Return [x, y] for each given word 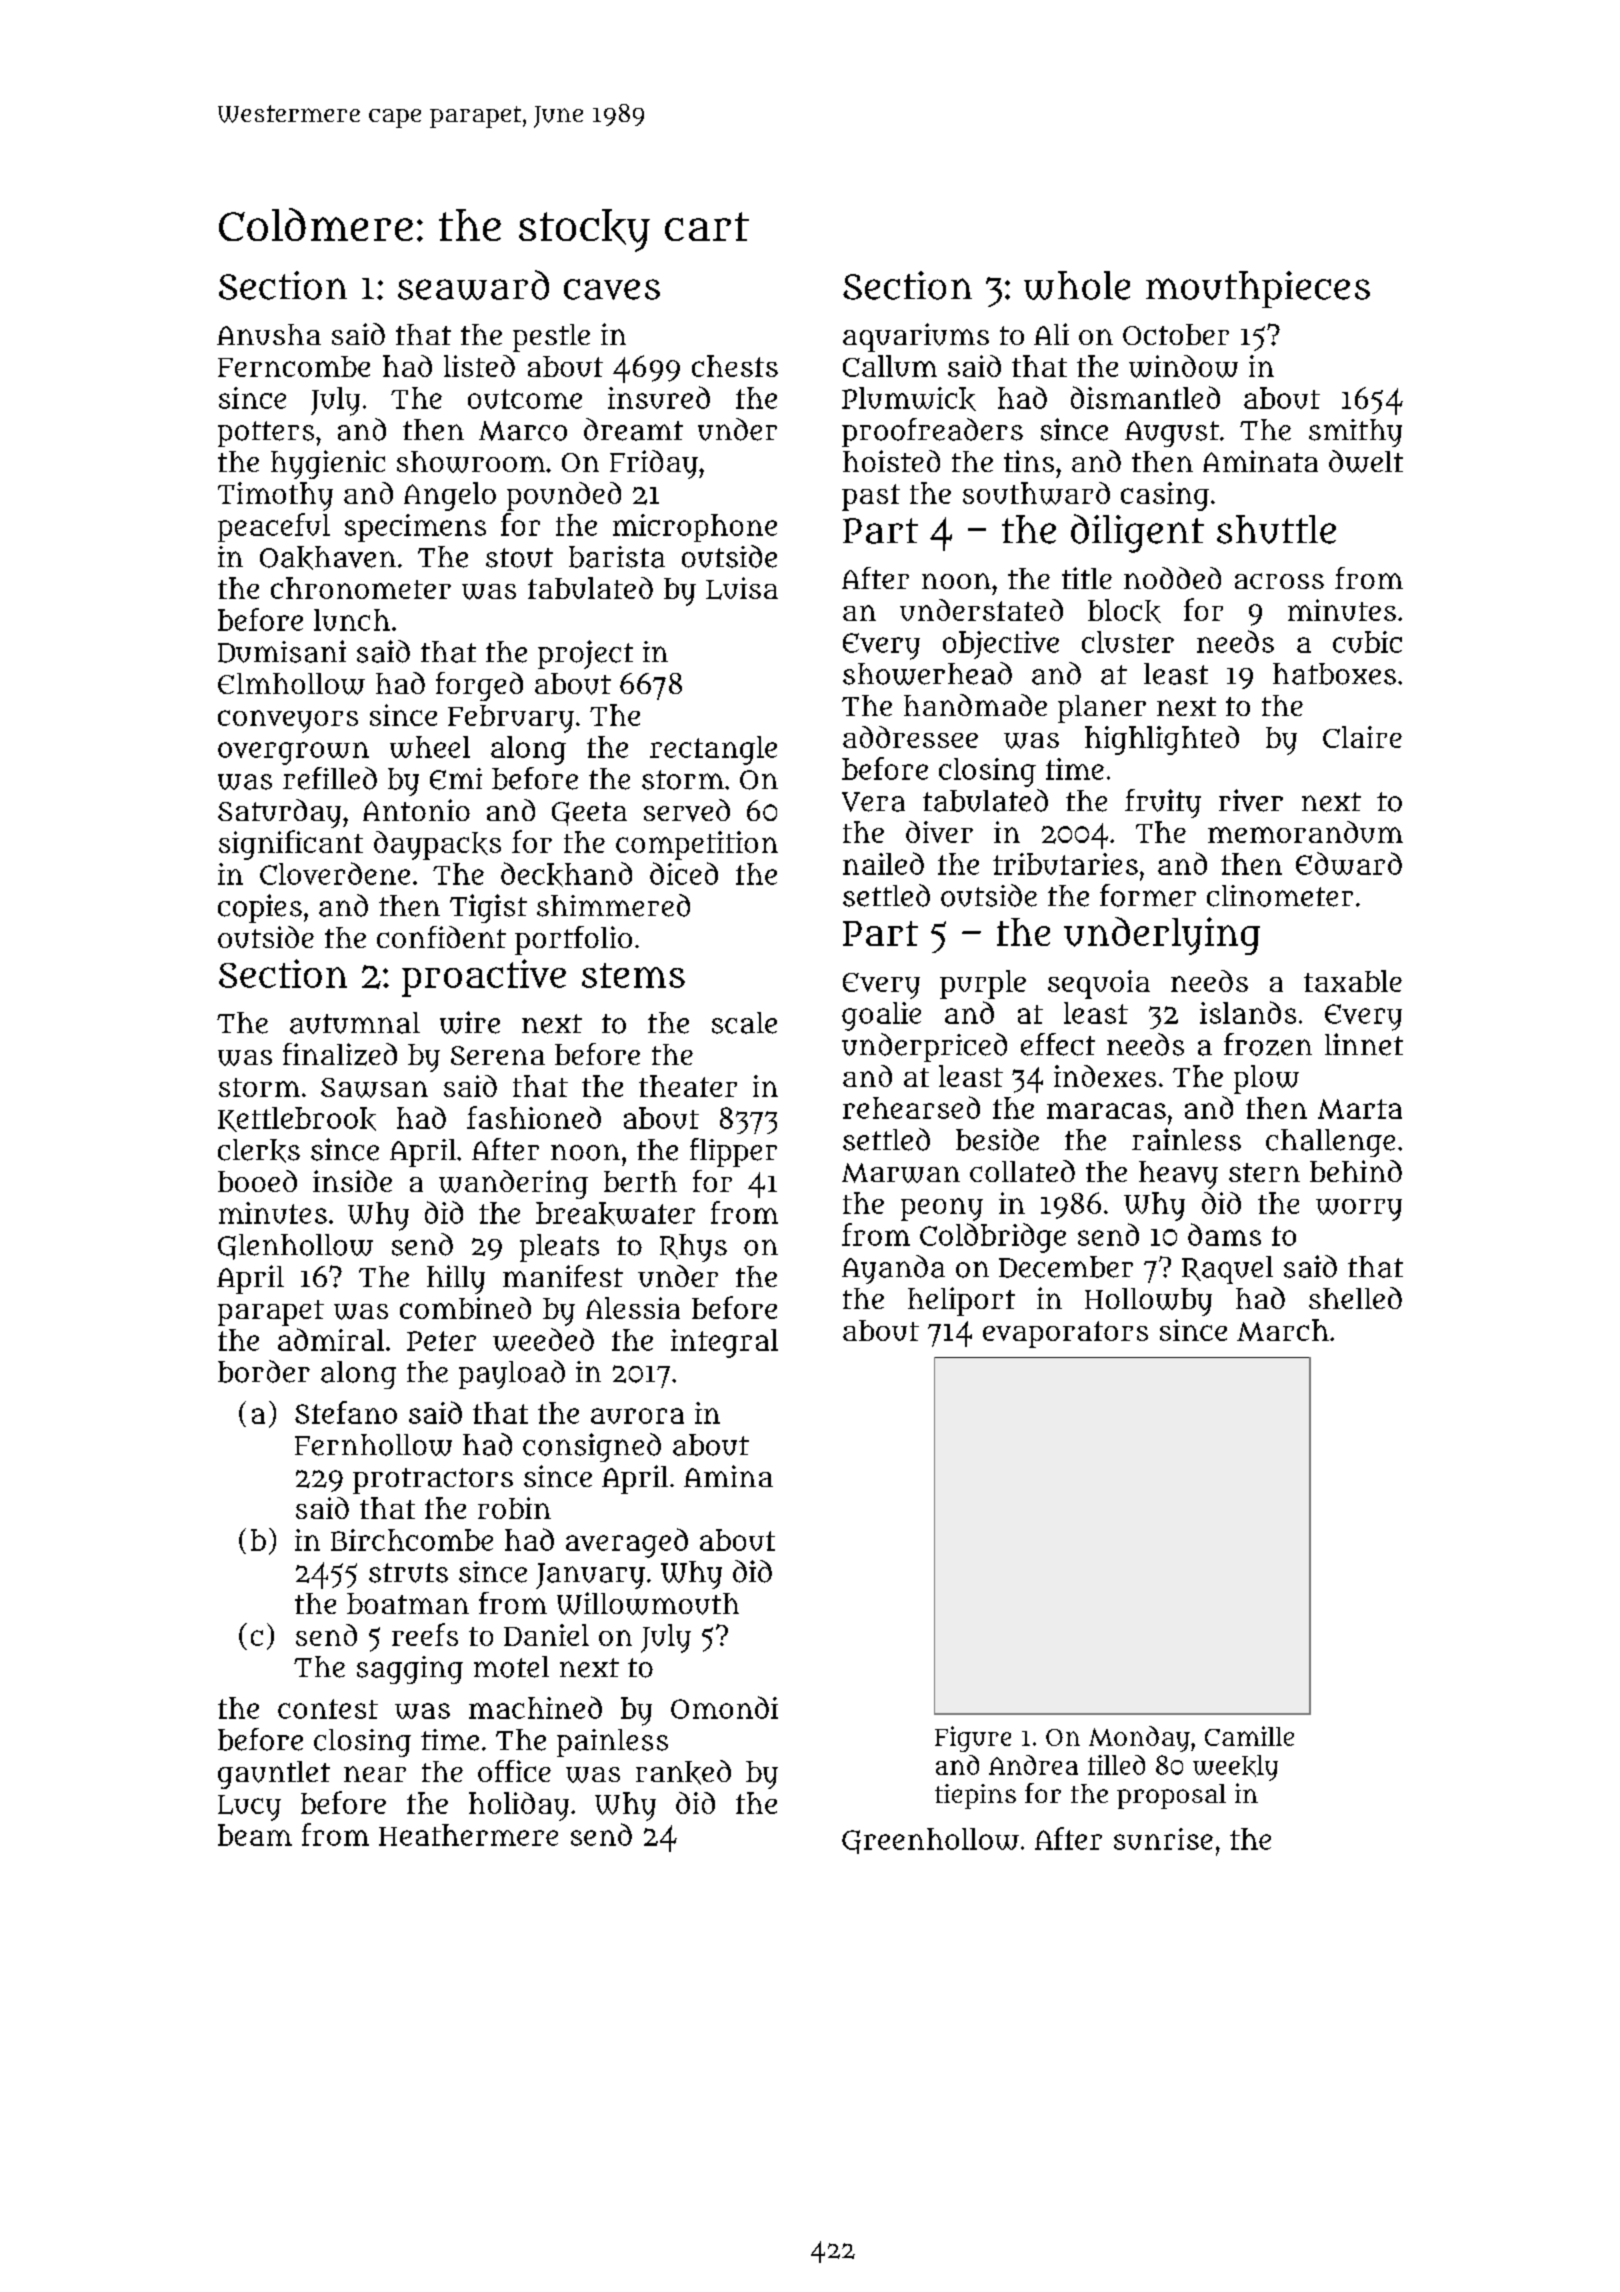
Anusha [269, 334]
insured [659, 397]
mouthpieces [1258, 289]
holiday [519, 1806]
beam [255, 1835]
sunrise [1163, 1839]
